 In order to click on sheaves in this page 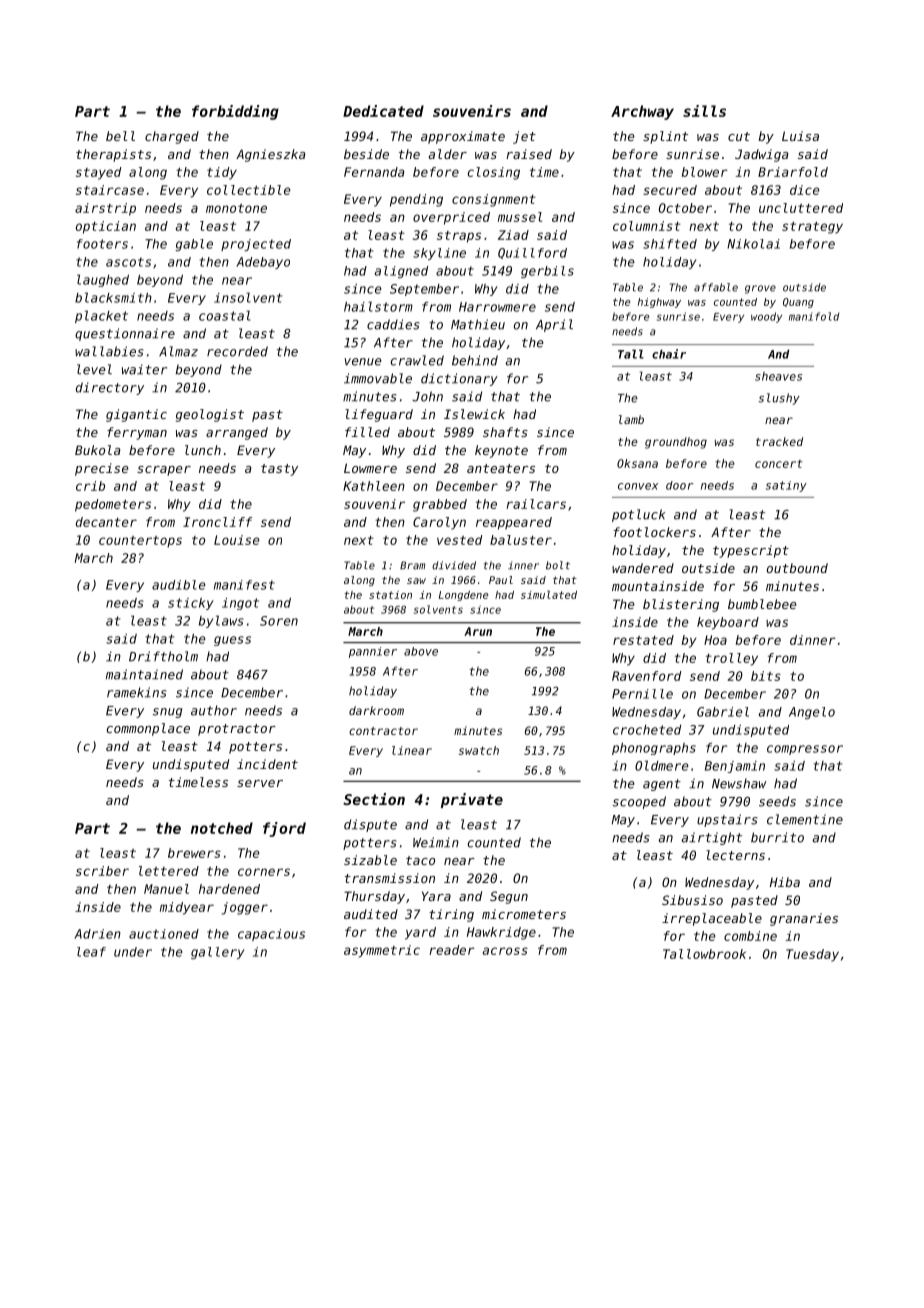, I will do `click(778, 376)`.
